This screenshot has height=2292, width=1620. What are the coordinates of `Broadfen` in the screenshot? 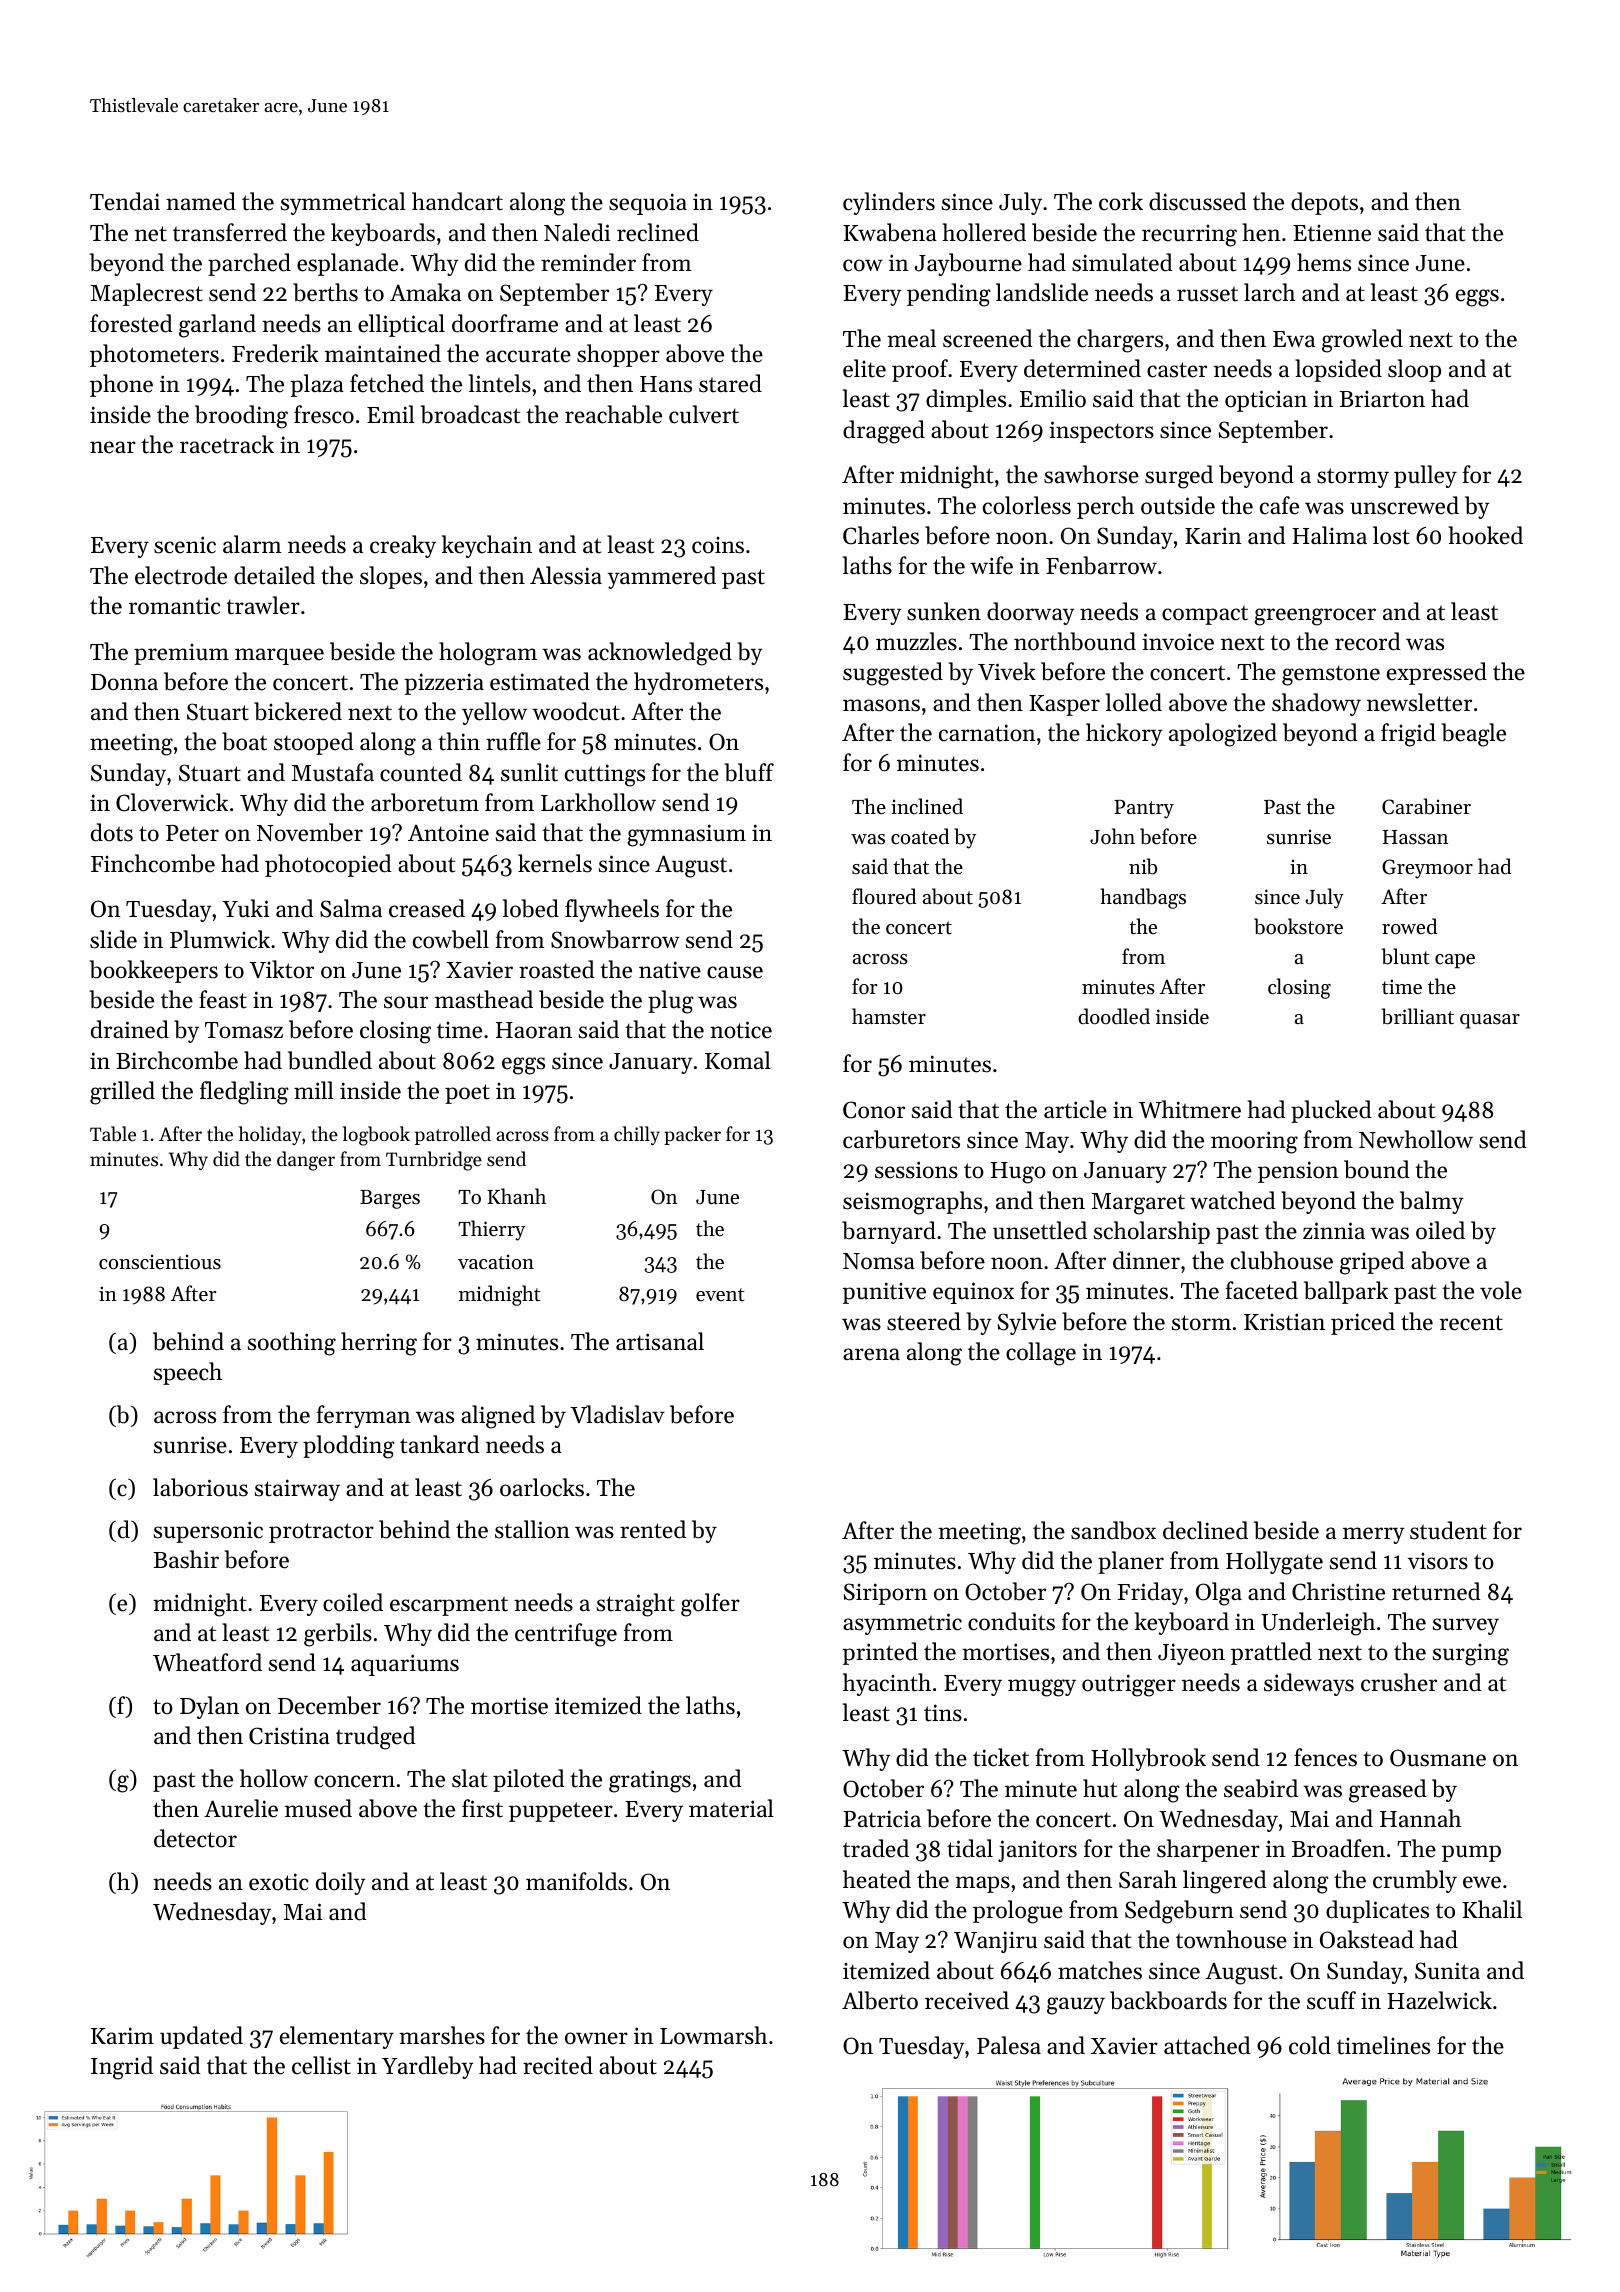 It's located at (1338, 1848).
